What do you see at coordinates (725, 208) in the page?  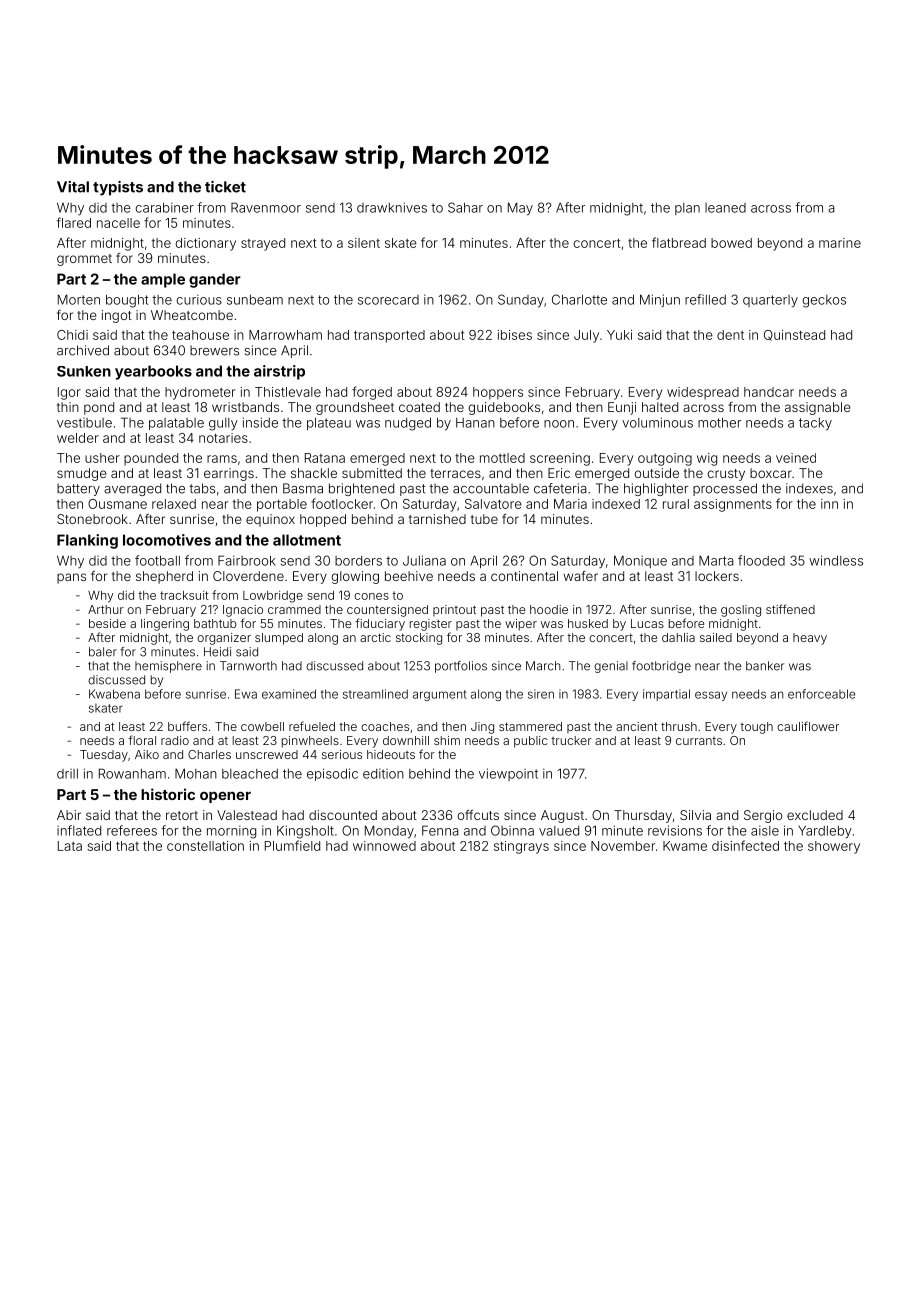 I see `leaned` at bounding box center [725, 208].
